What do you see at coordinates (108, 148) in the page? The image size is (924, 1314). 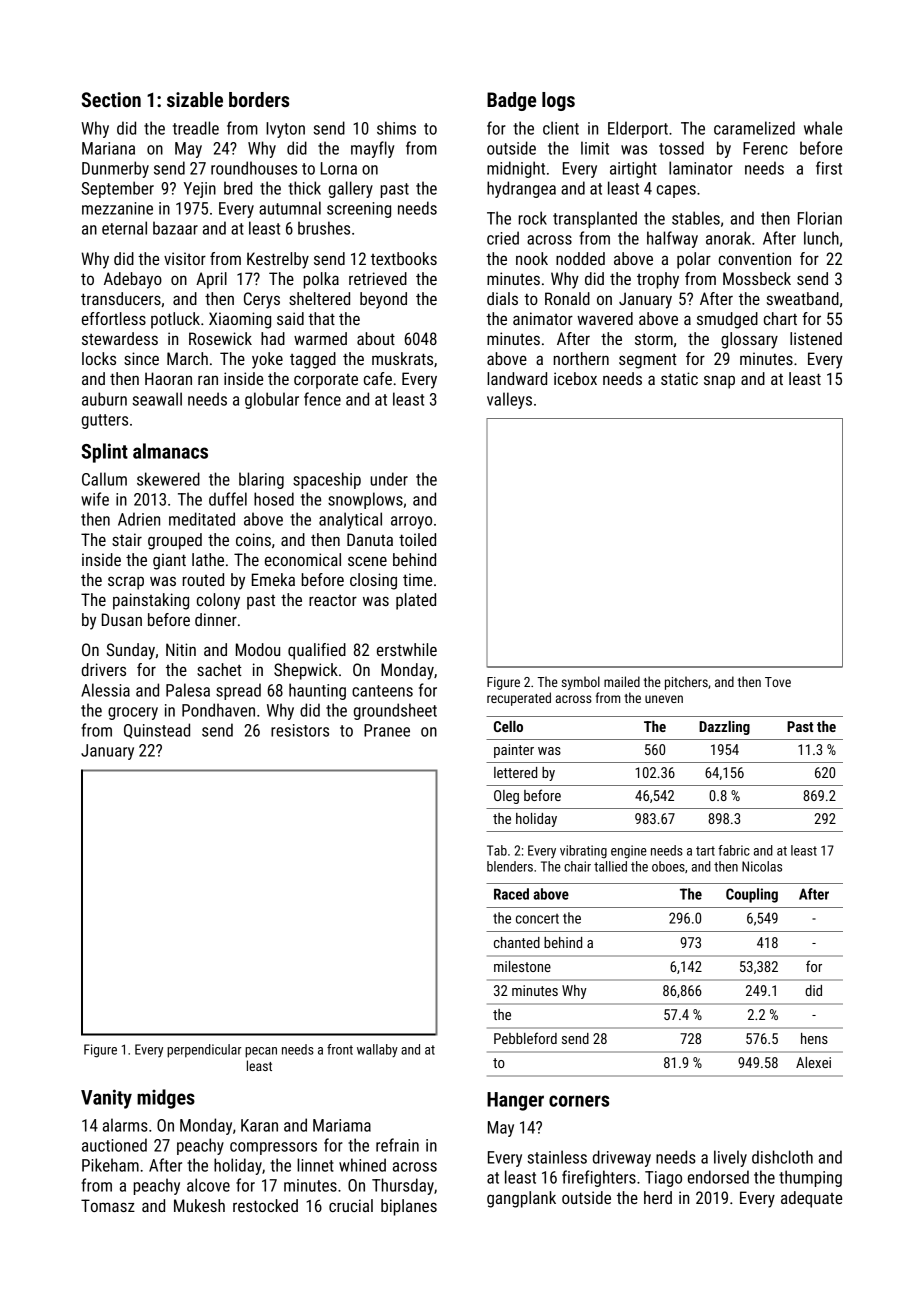 I see `Mariana` at bounding box center [108, 148].
